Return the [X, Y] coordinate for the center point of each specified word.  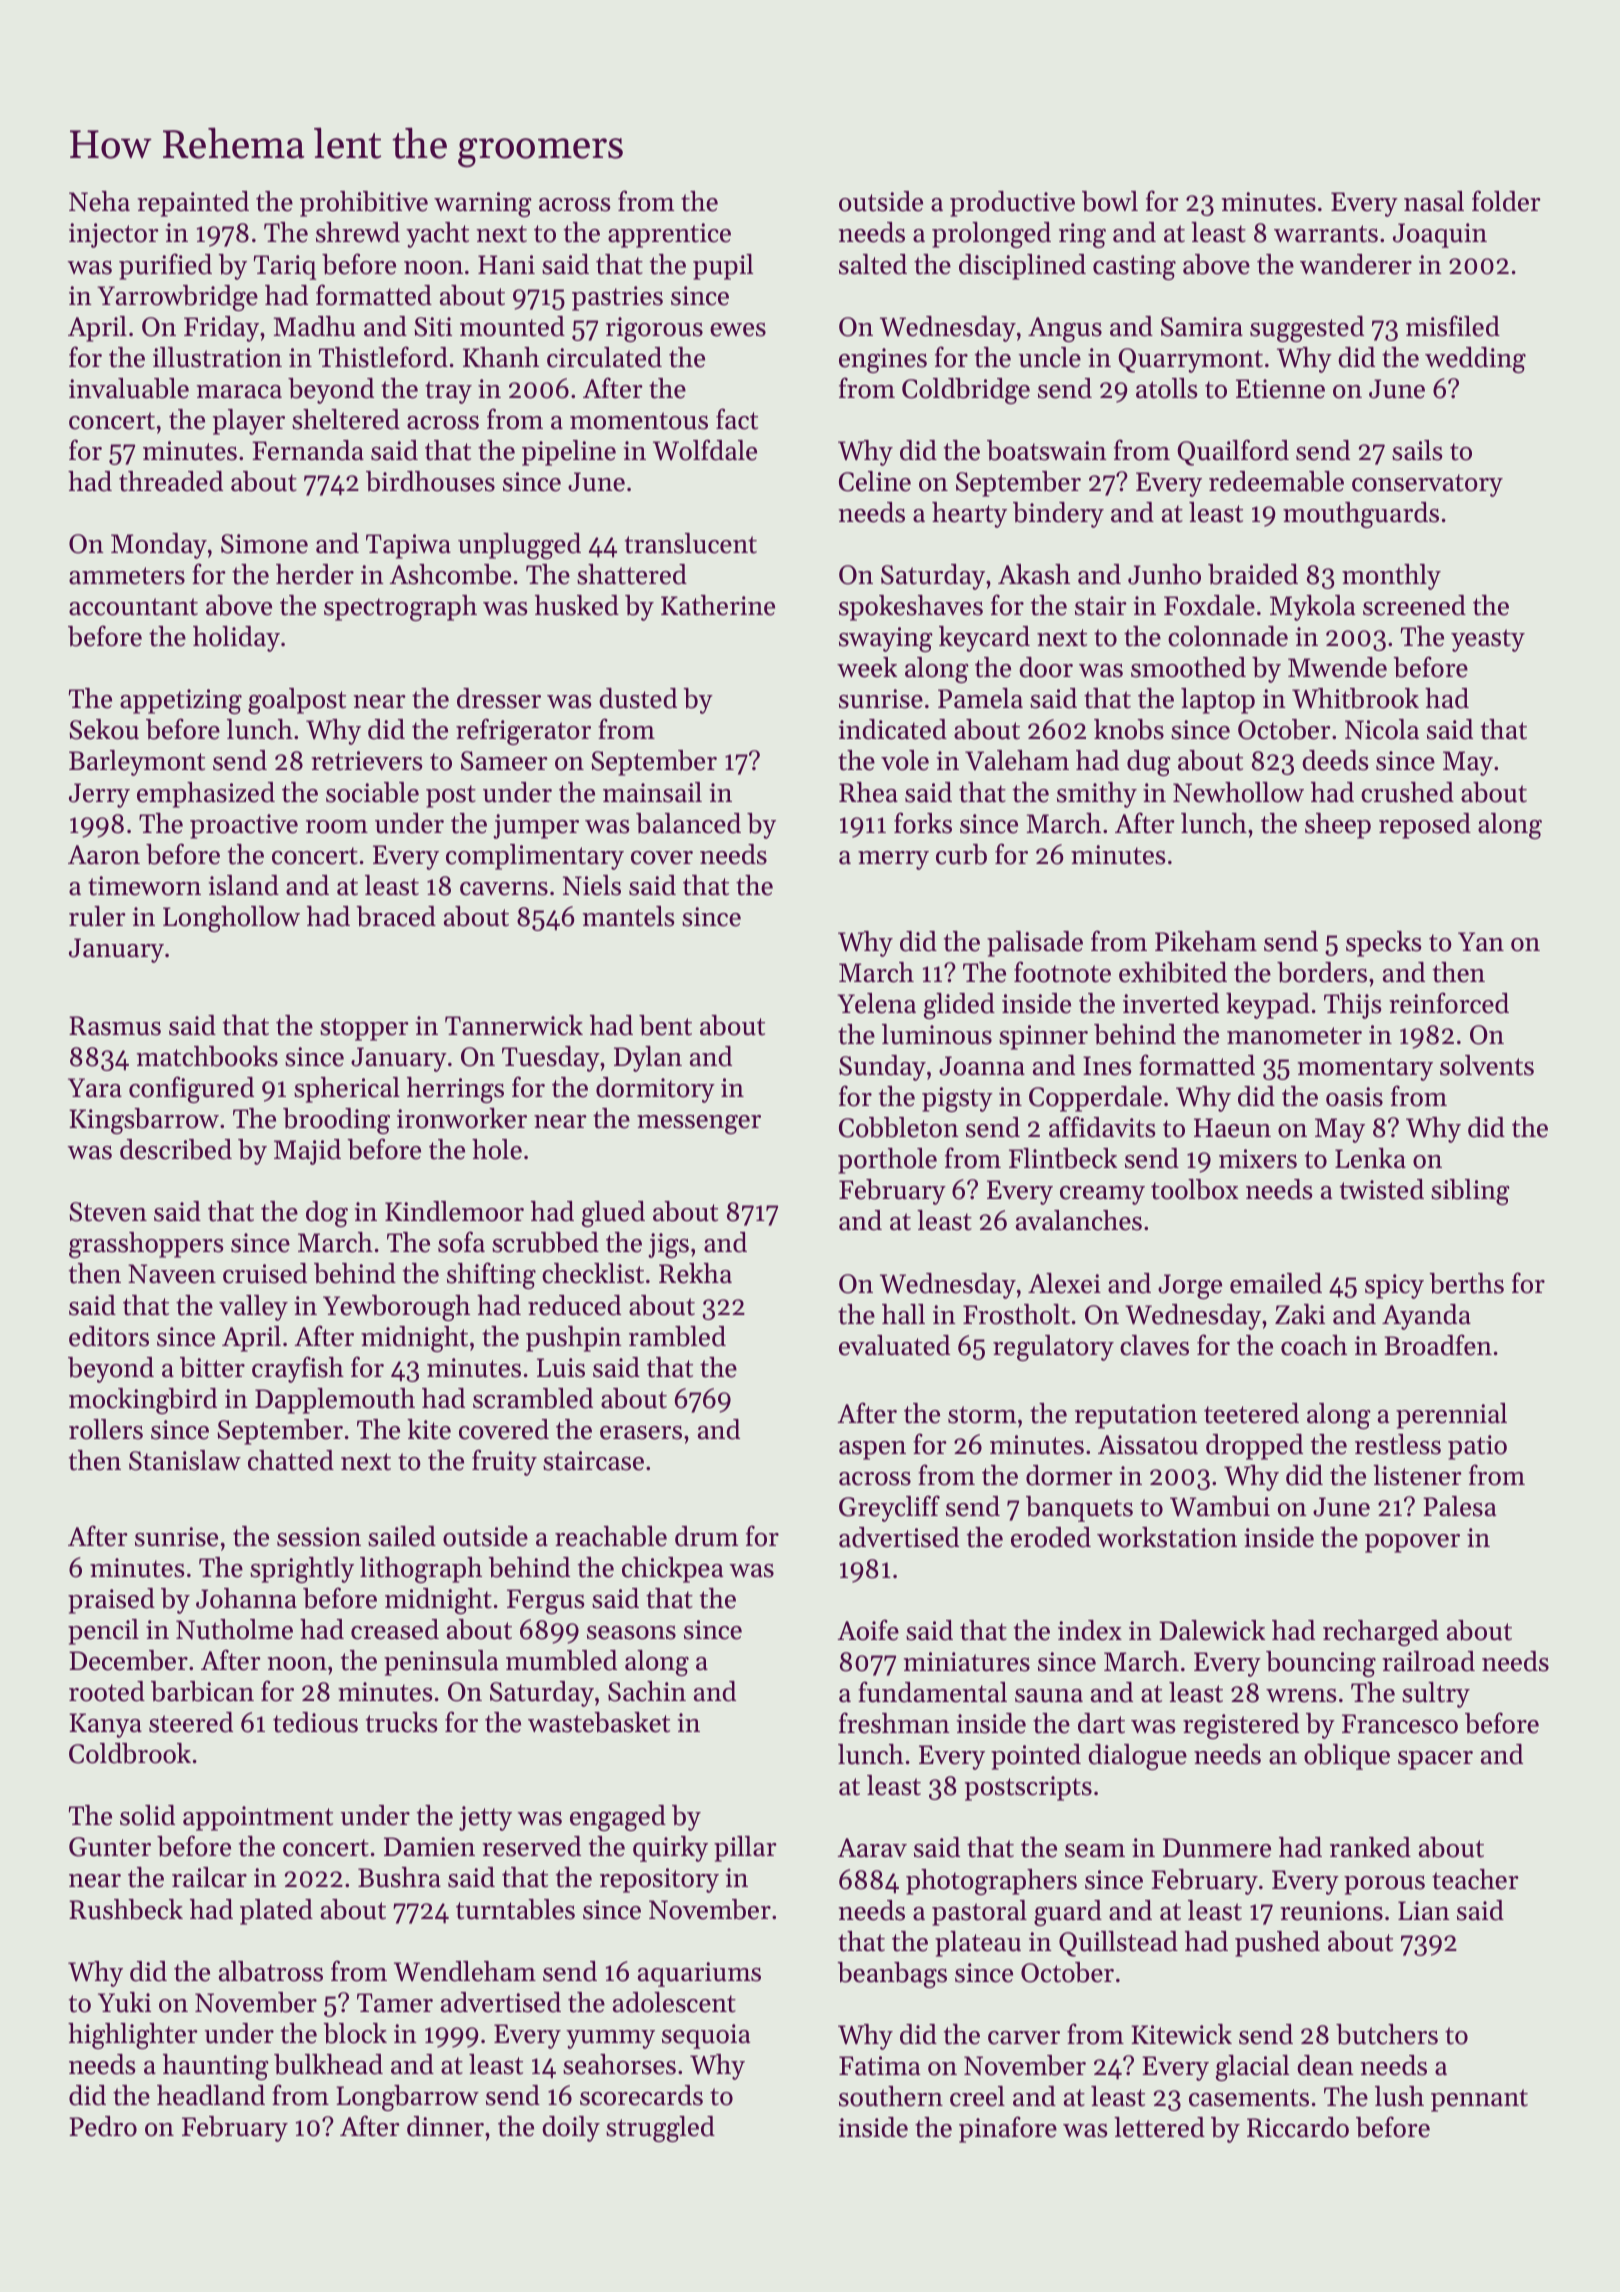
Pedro [103, 2126]
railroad [1428, 1661]
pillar [745, 1849]
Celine [875, 481]
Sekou [104, 729]
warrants [1326, 234]
